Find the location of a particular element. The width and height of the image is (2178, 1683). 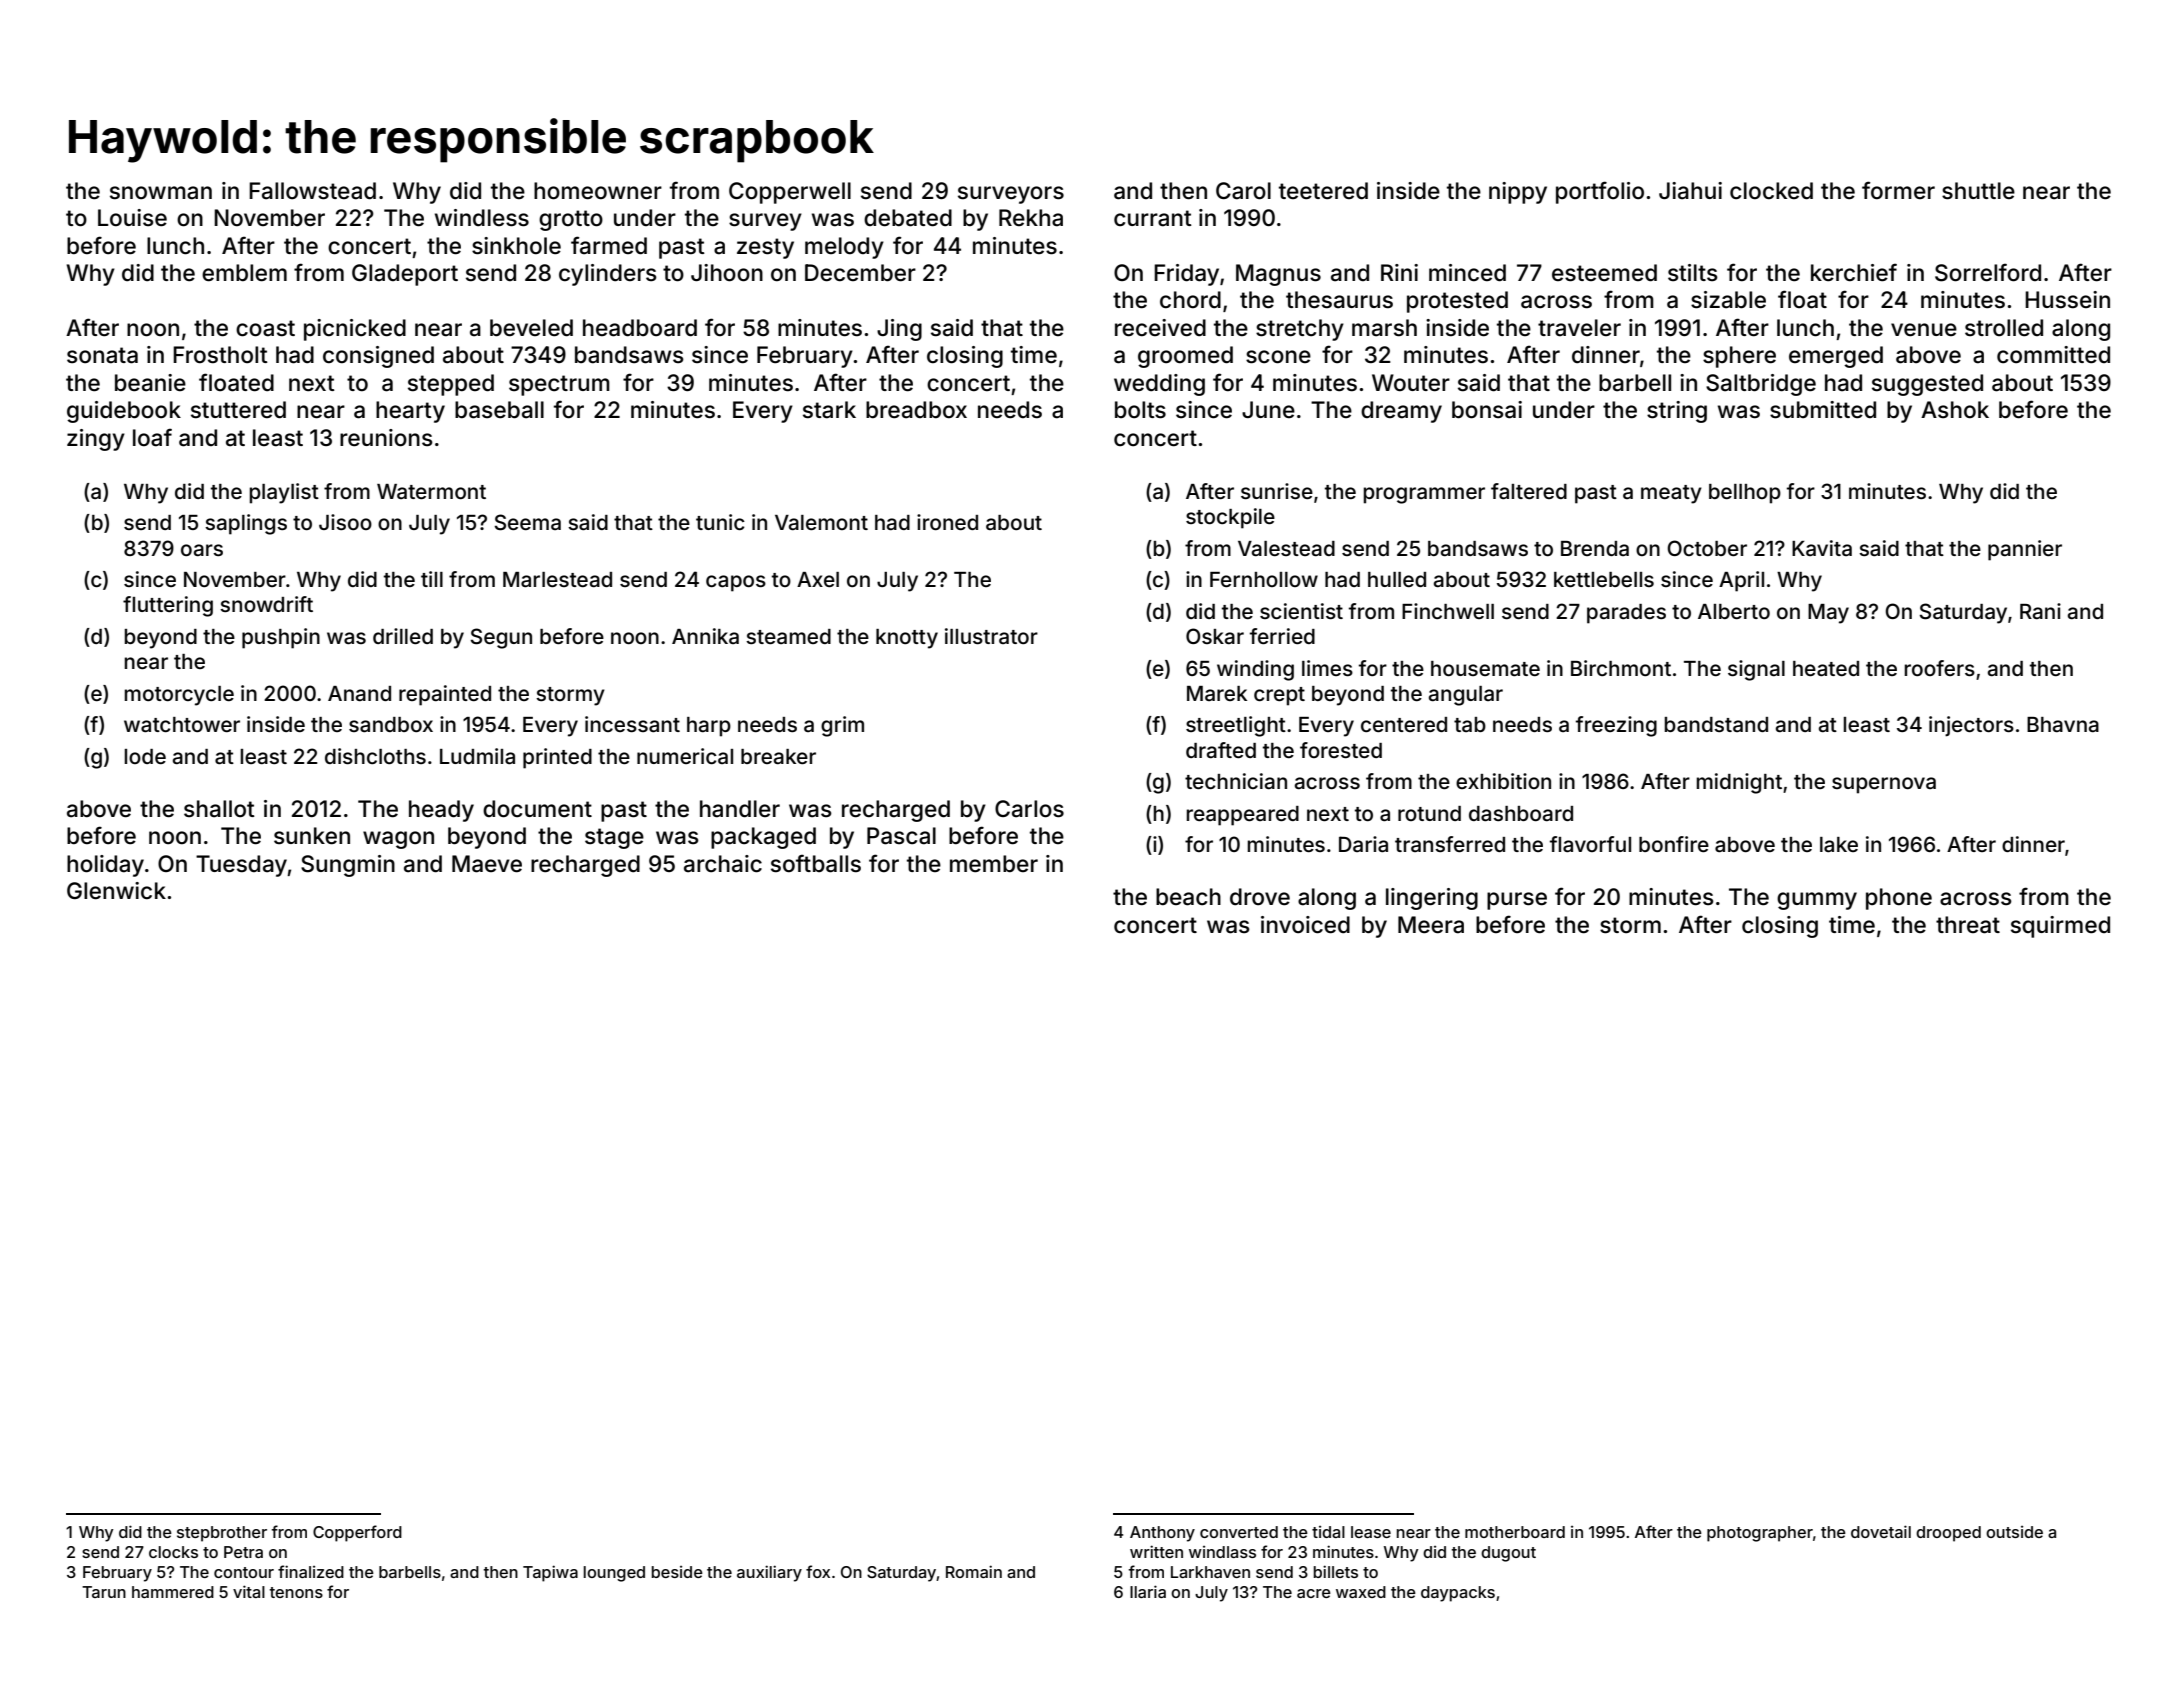

lake is located at coordinates (1839, 844).
